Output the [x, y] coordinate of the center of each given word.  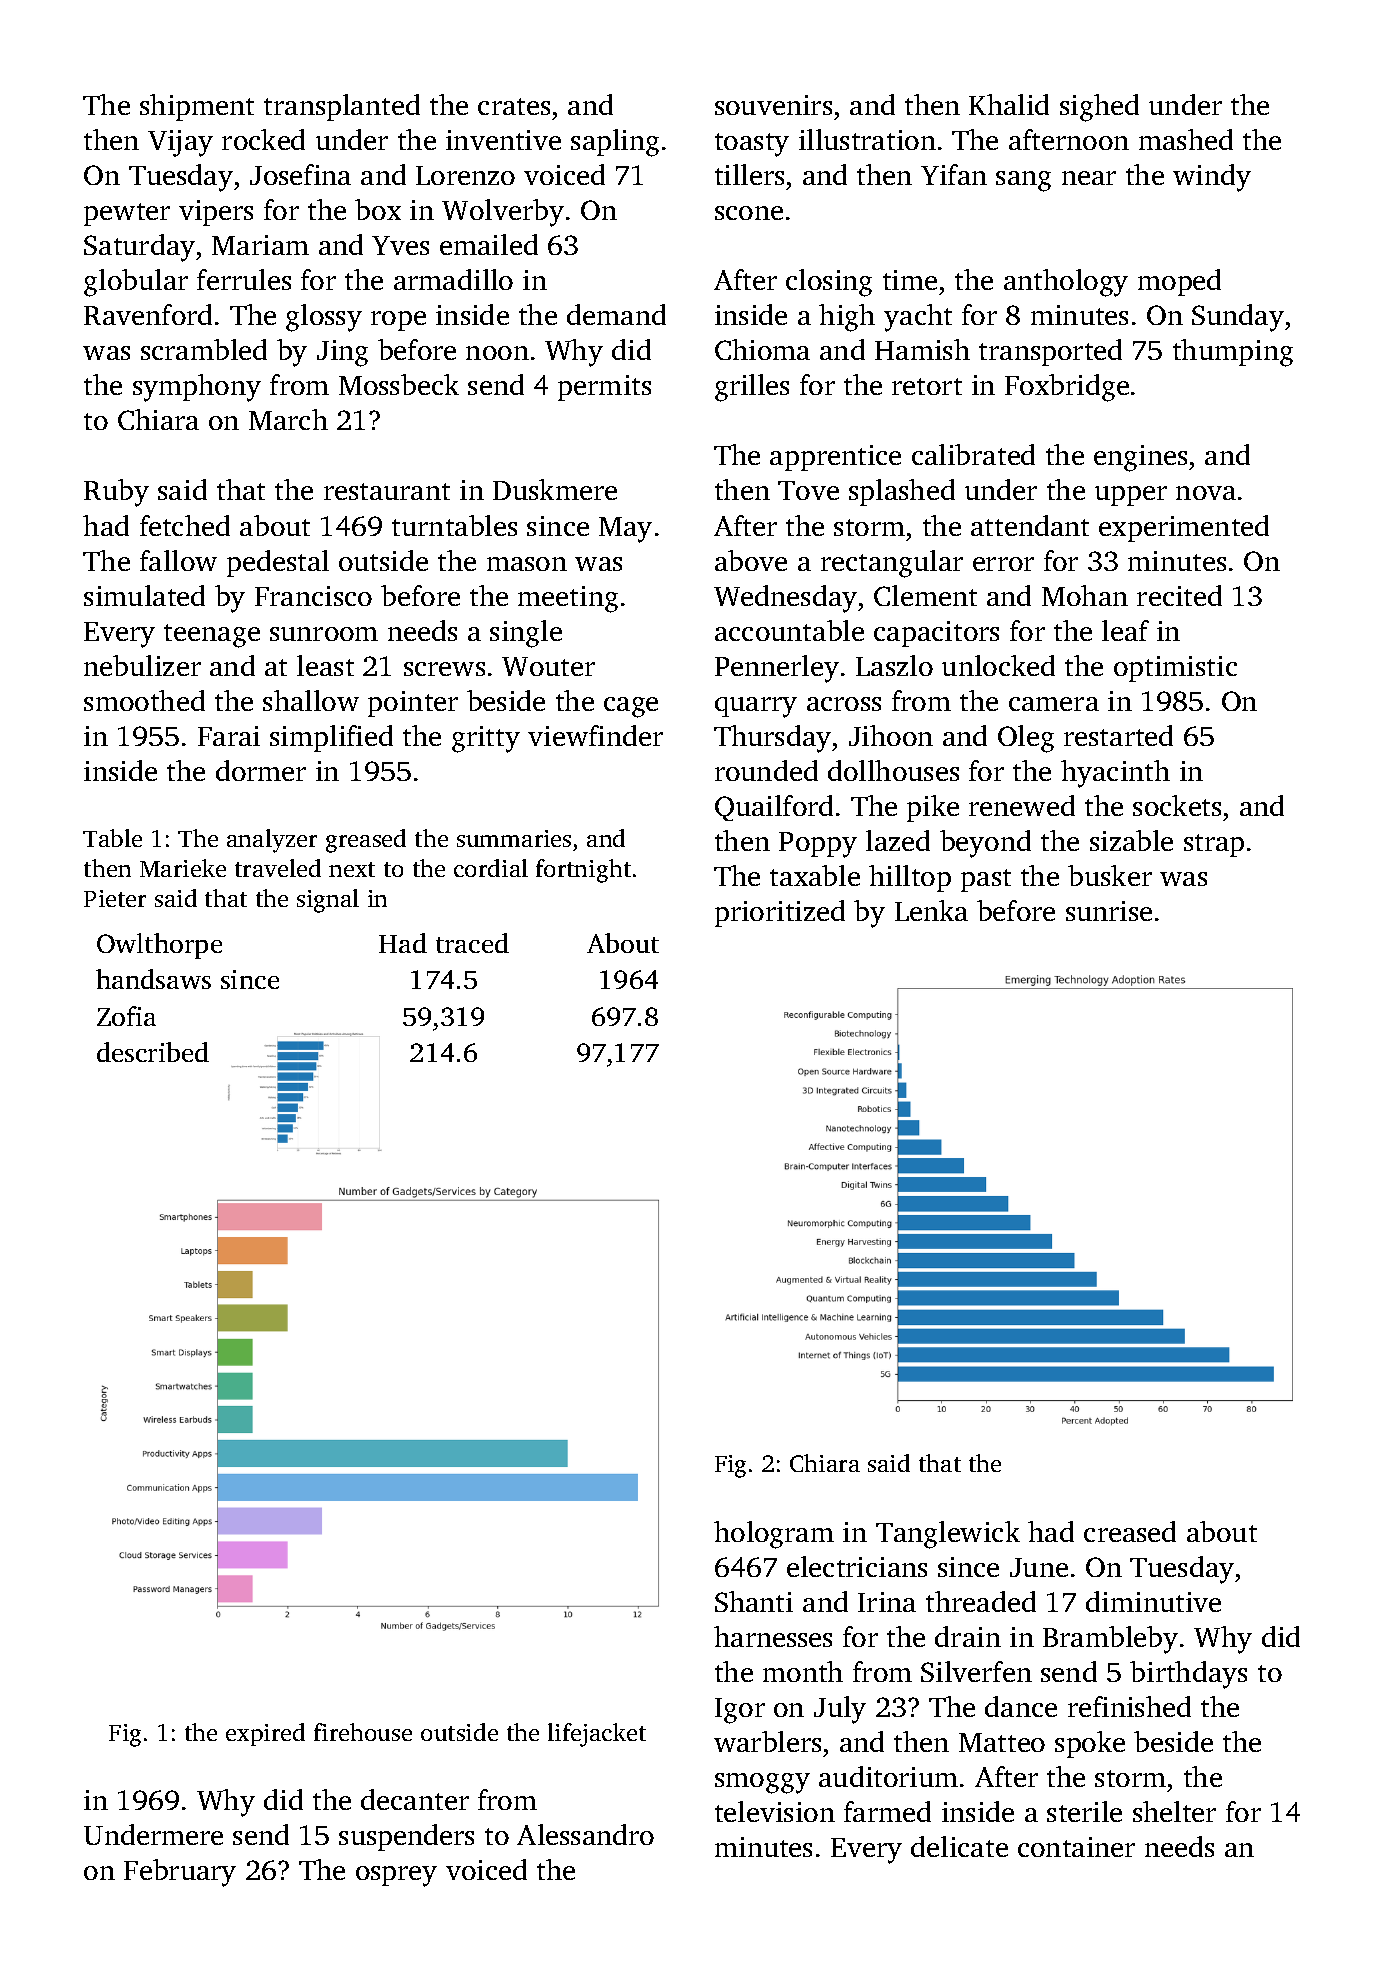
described [153, 1052]
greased [366, 841]
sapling [615, 143]
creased [1130, 1531]
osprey [396, 1876]
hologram [774, 1535]
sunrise [1109, 911]
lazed [898, 840]
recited [1179, 595]
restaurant [387, 491]
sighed [1099, 108]
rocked [263, 139]
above [751, 560]
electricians [857, 1566]
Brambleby [1110, 1640]
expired [265, 1734]
